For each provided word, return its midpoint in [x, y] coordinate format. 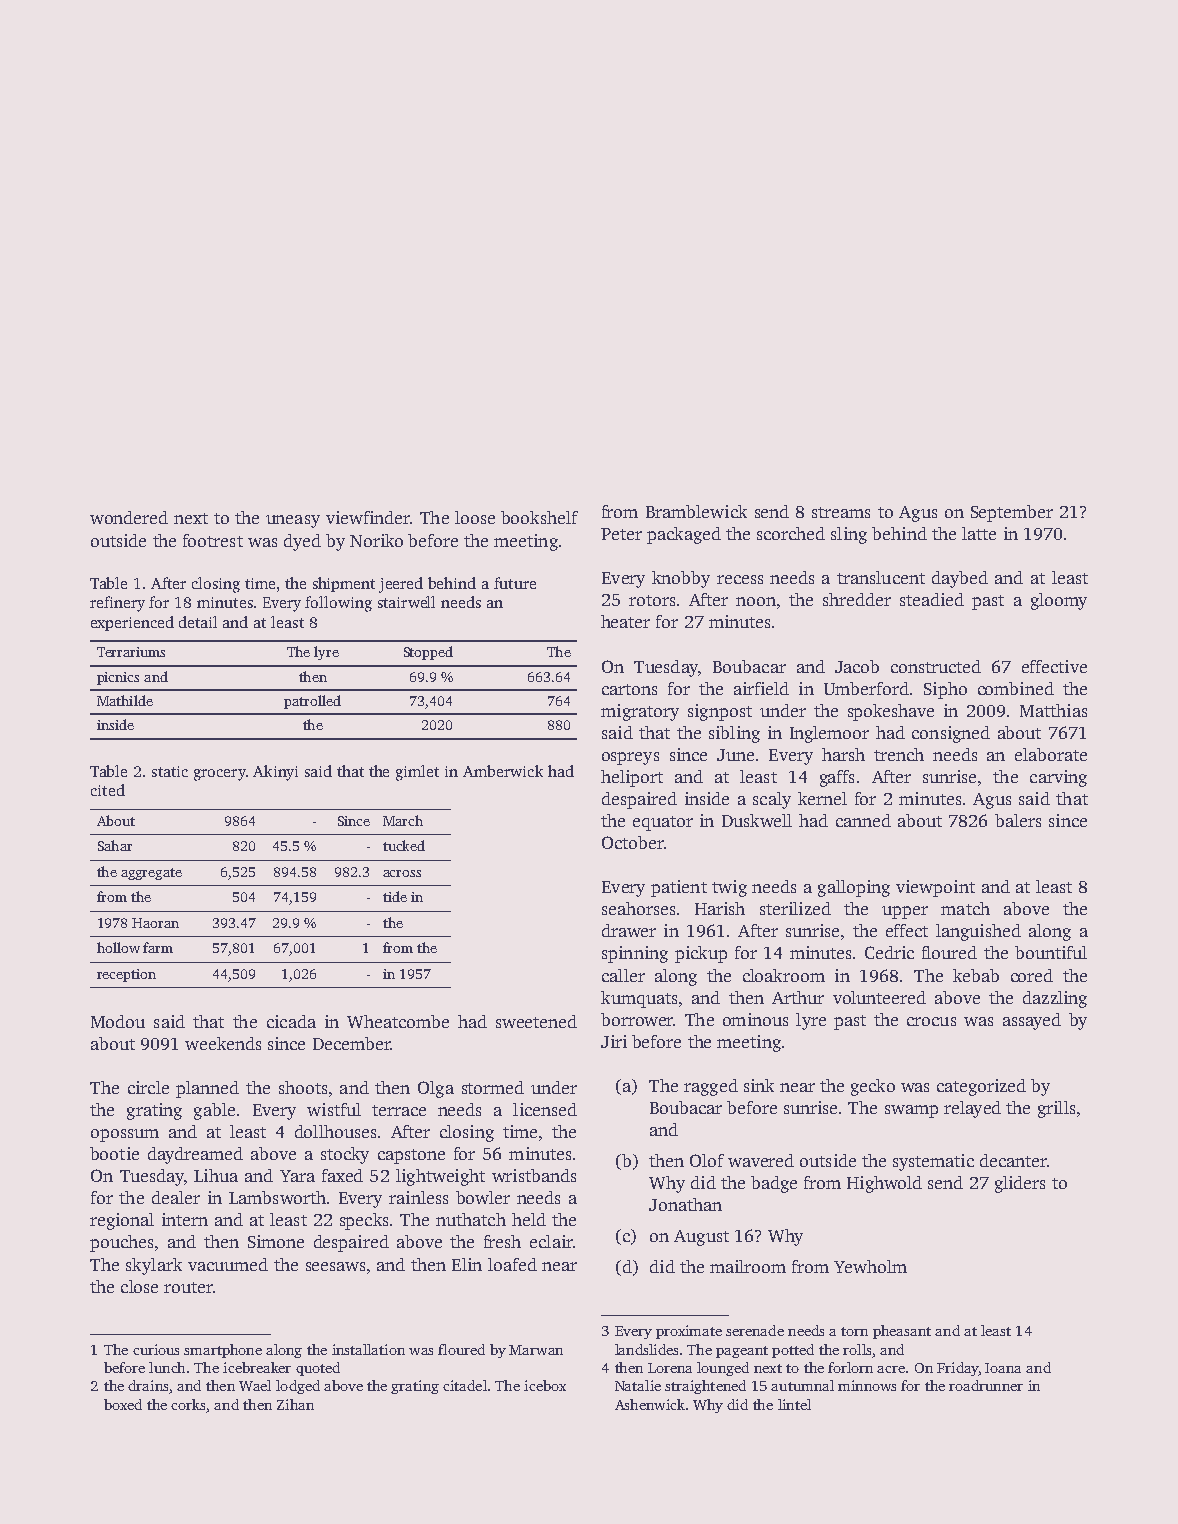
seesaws [335, 1266]
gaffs [837, 778]
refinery [117, 604]
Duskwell [757, 820]
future [515, 583]
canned [863, 820]
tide [395, 896]
